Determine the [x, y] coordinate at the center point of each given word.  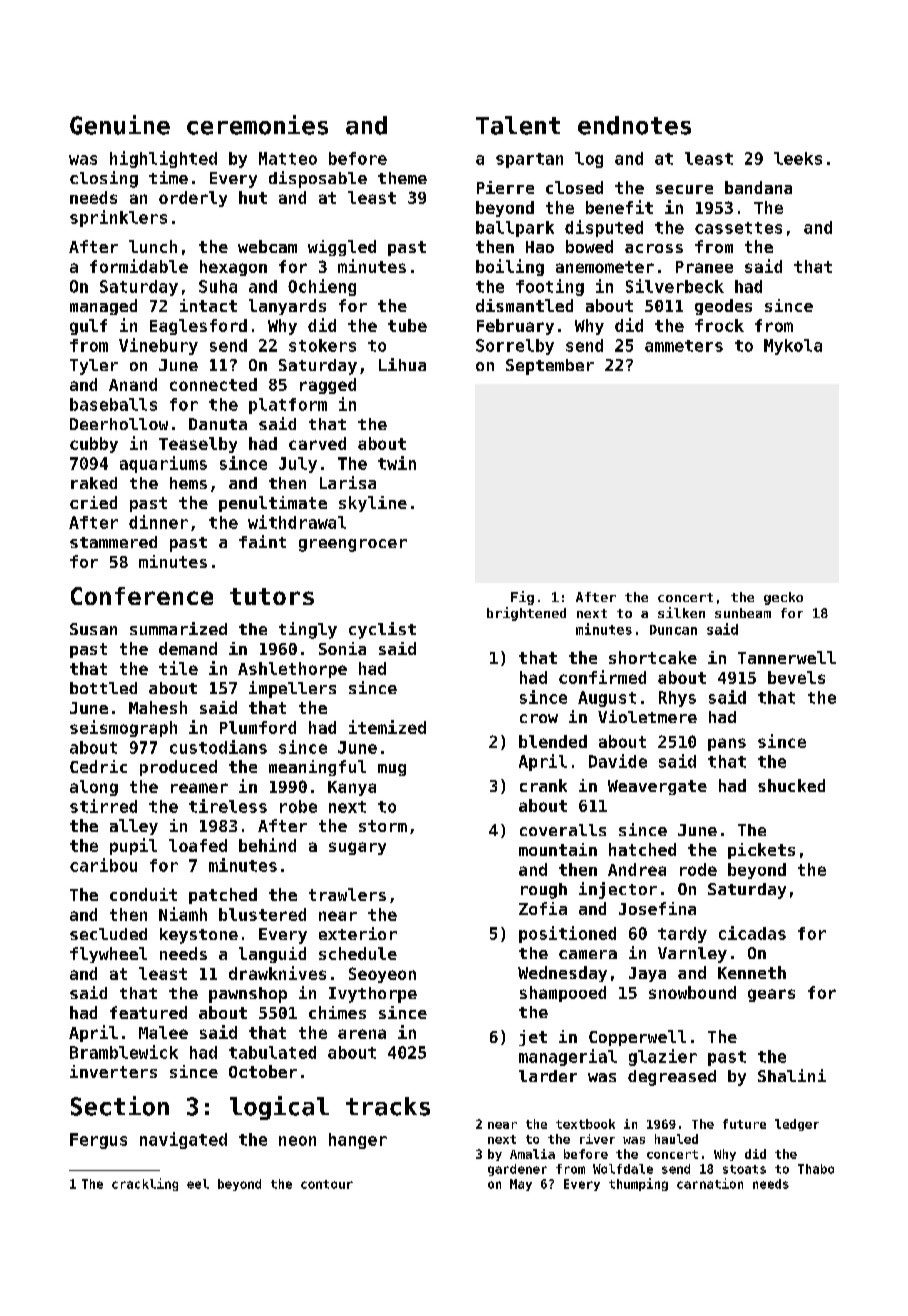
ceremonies [257, 125]
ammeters [684, 346]
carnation [710, 1183]
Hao [540, 247]
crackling [145, 1184]
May [521, 1185]
